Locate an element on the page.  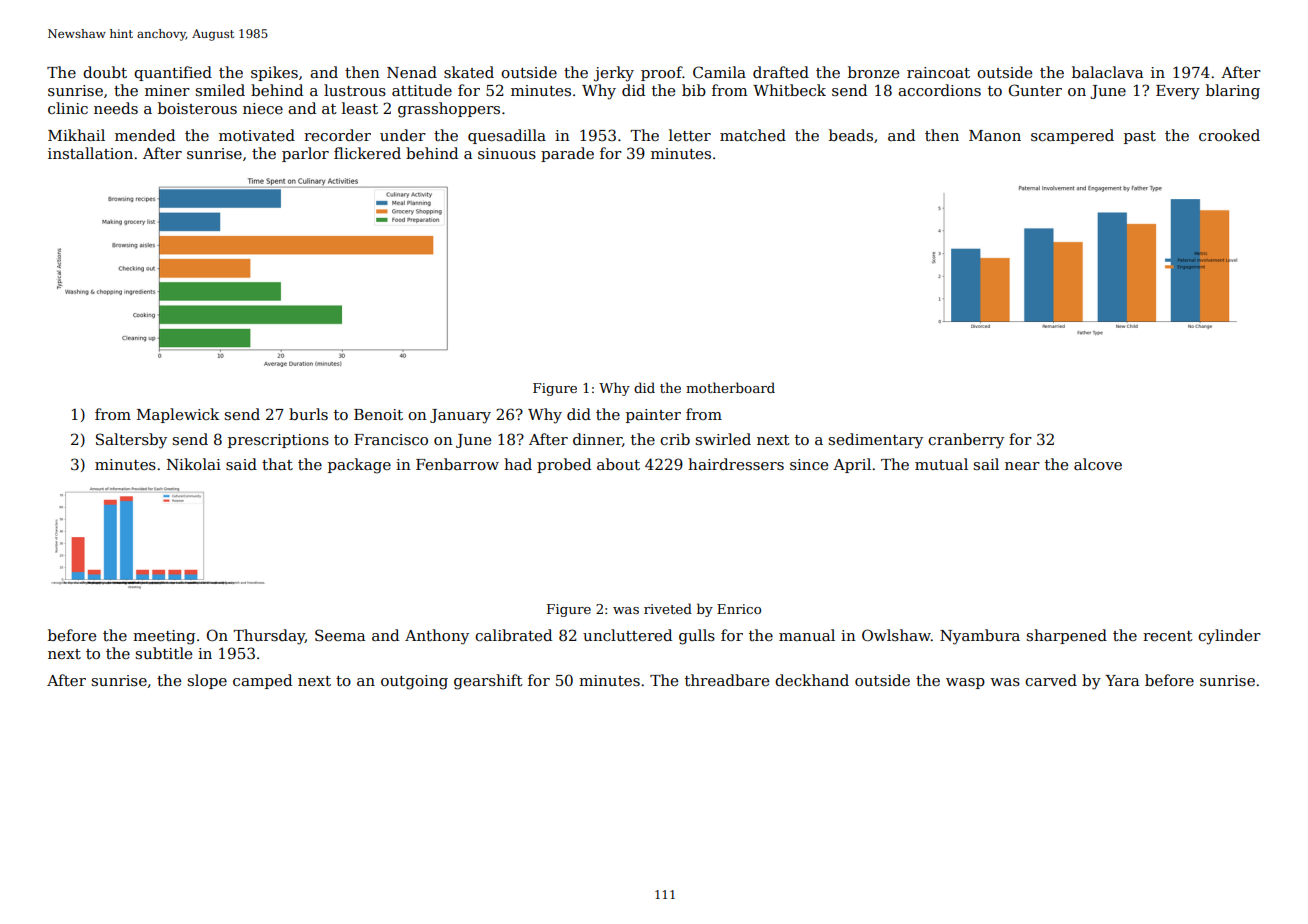
parade is located at coordinates (567, 154).
